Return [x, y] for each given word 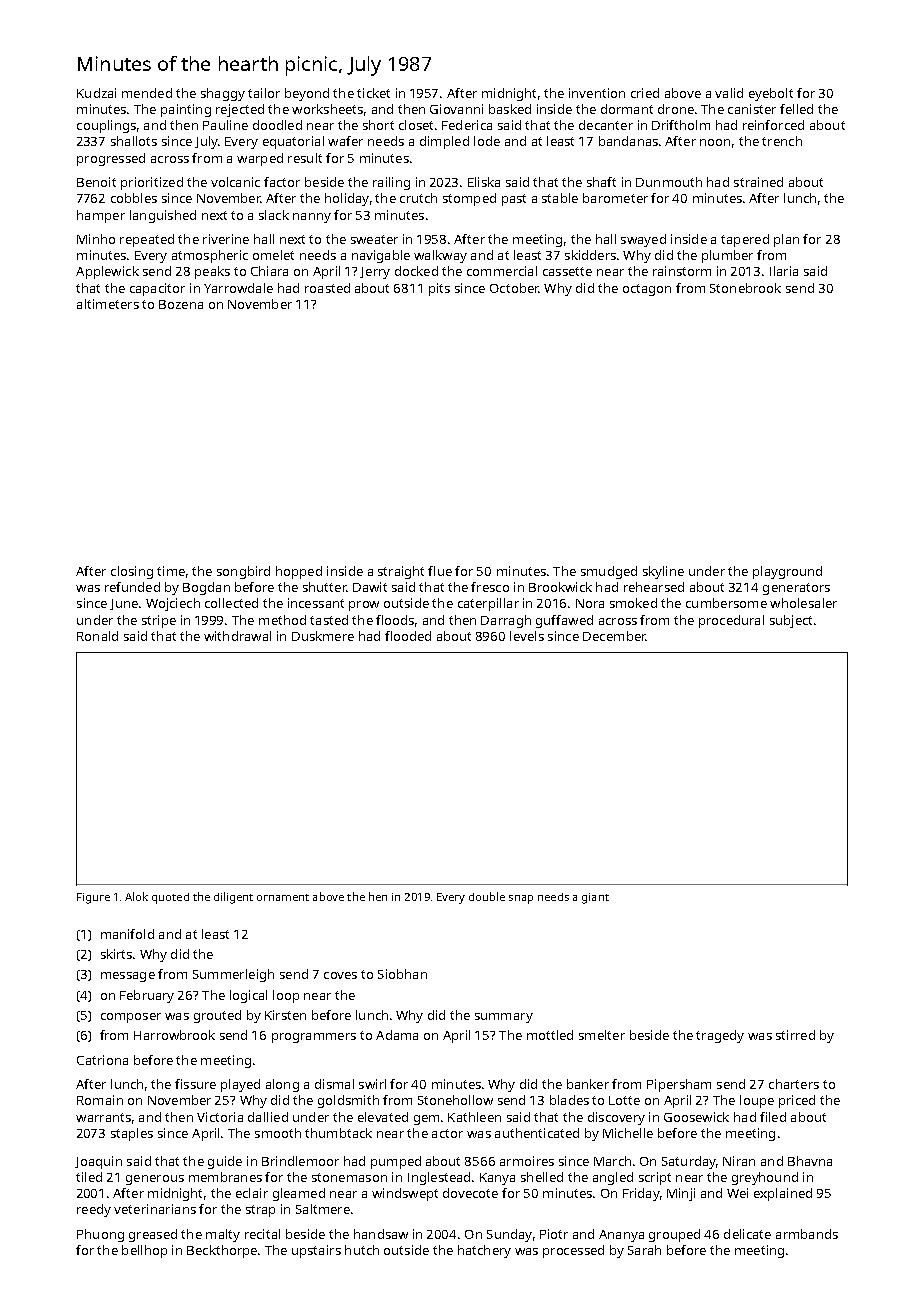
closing [132, 572]
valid [729, 93]
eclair [252, 1193]
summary [504, 1018]
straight [401, 572]
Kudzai [96, 93]
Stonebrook [745, 288]
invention [597, 93]
